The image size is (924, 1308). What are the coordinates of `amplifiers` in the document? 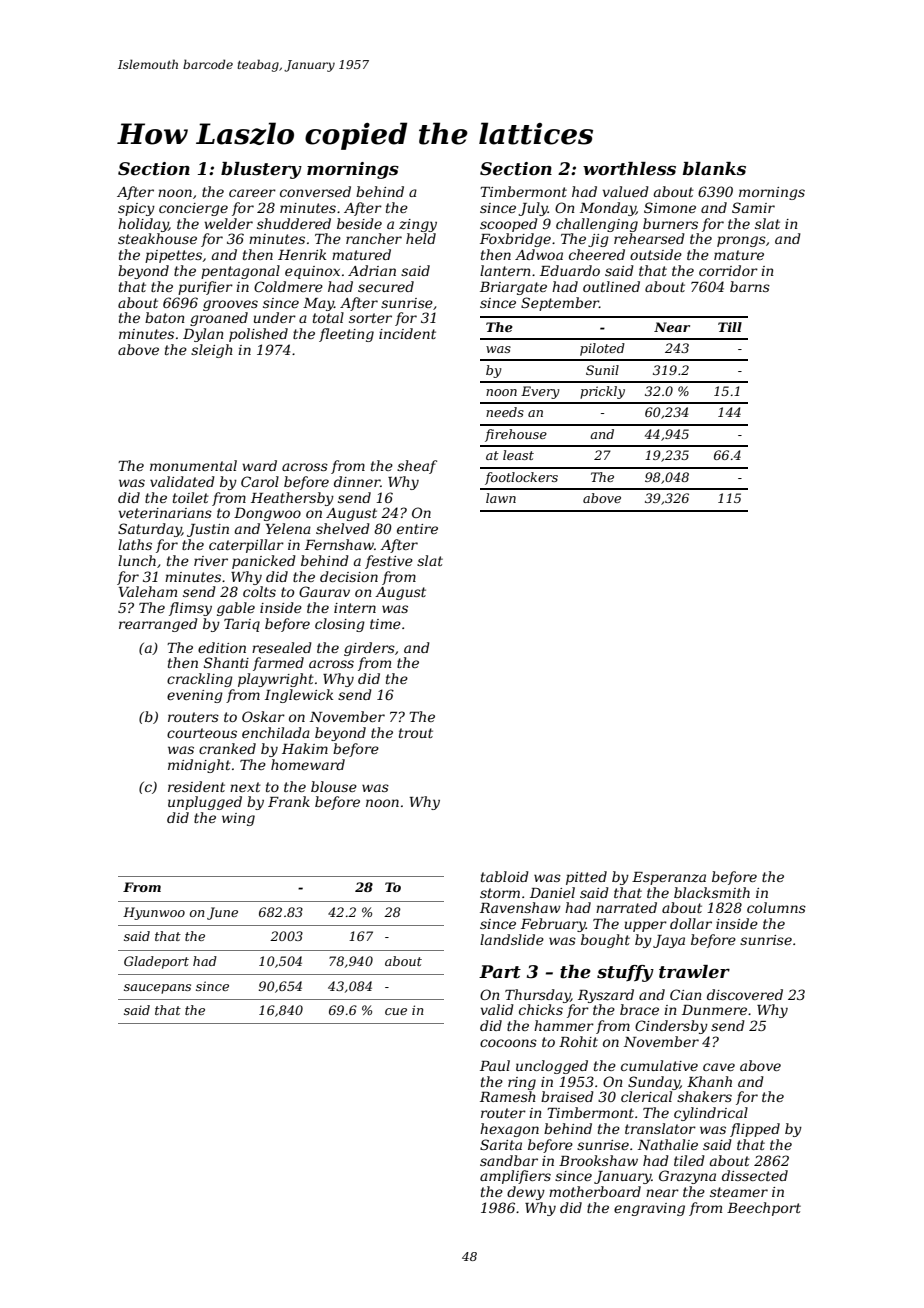 It's located at (515, 1177).
